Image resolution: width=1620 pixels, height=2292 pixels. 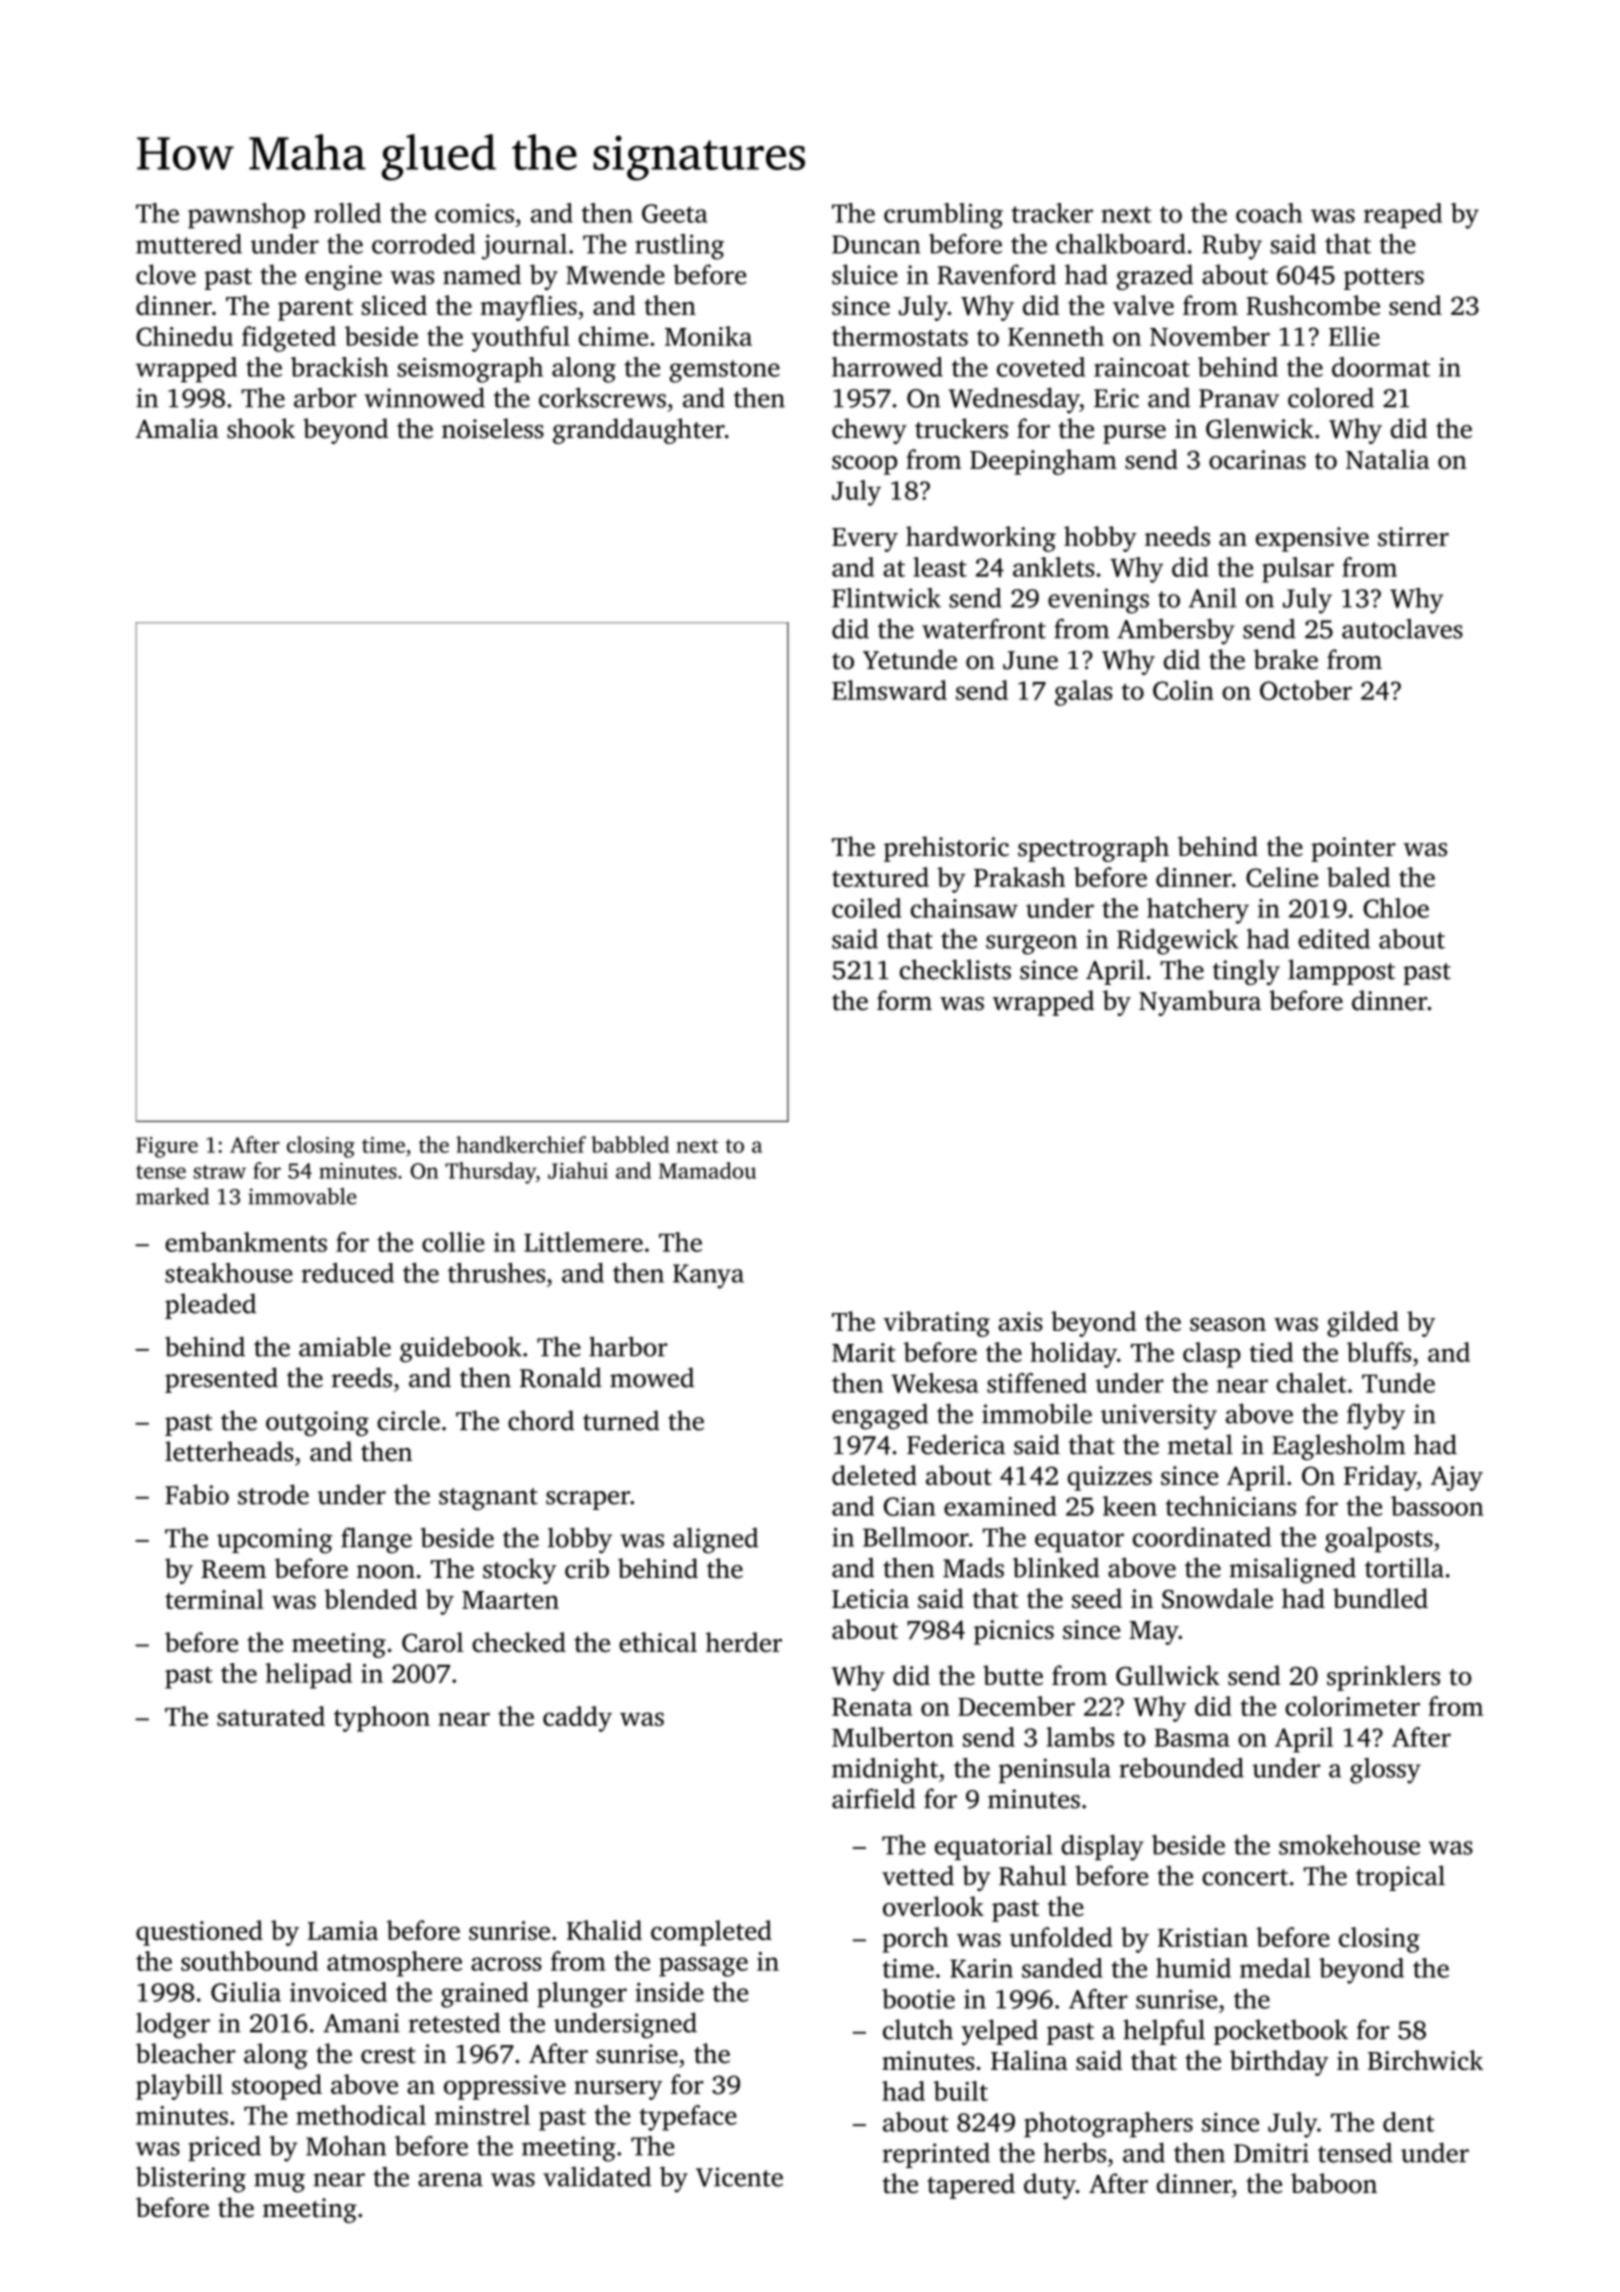 I want to click on Mwende, so click(x=615, y=274).
